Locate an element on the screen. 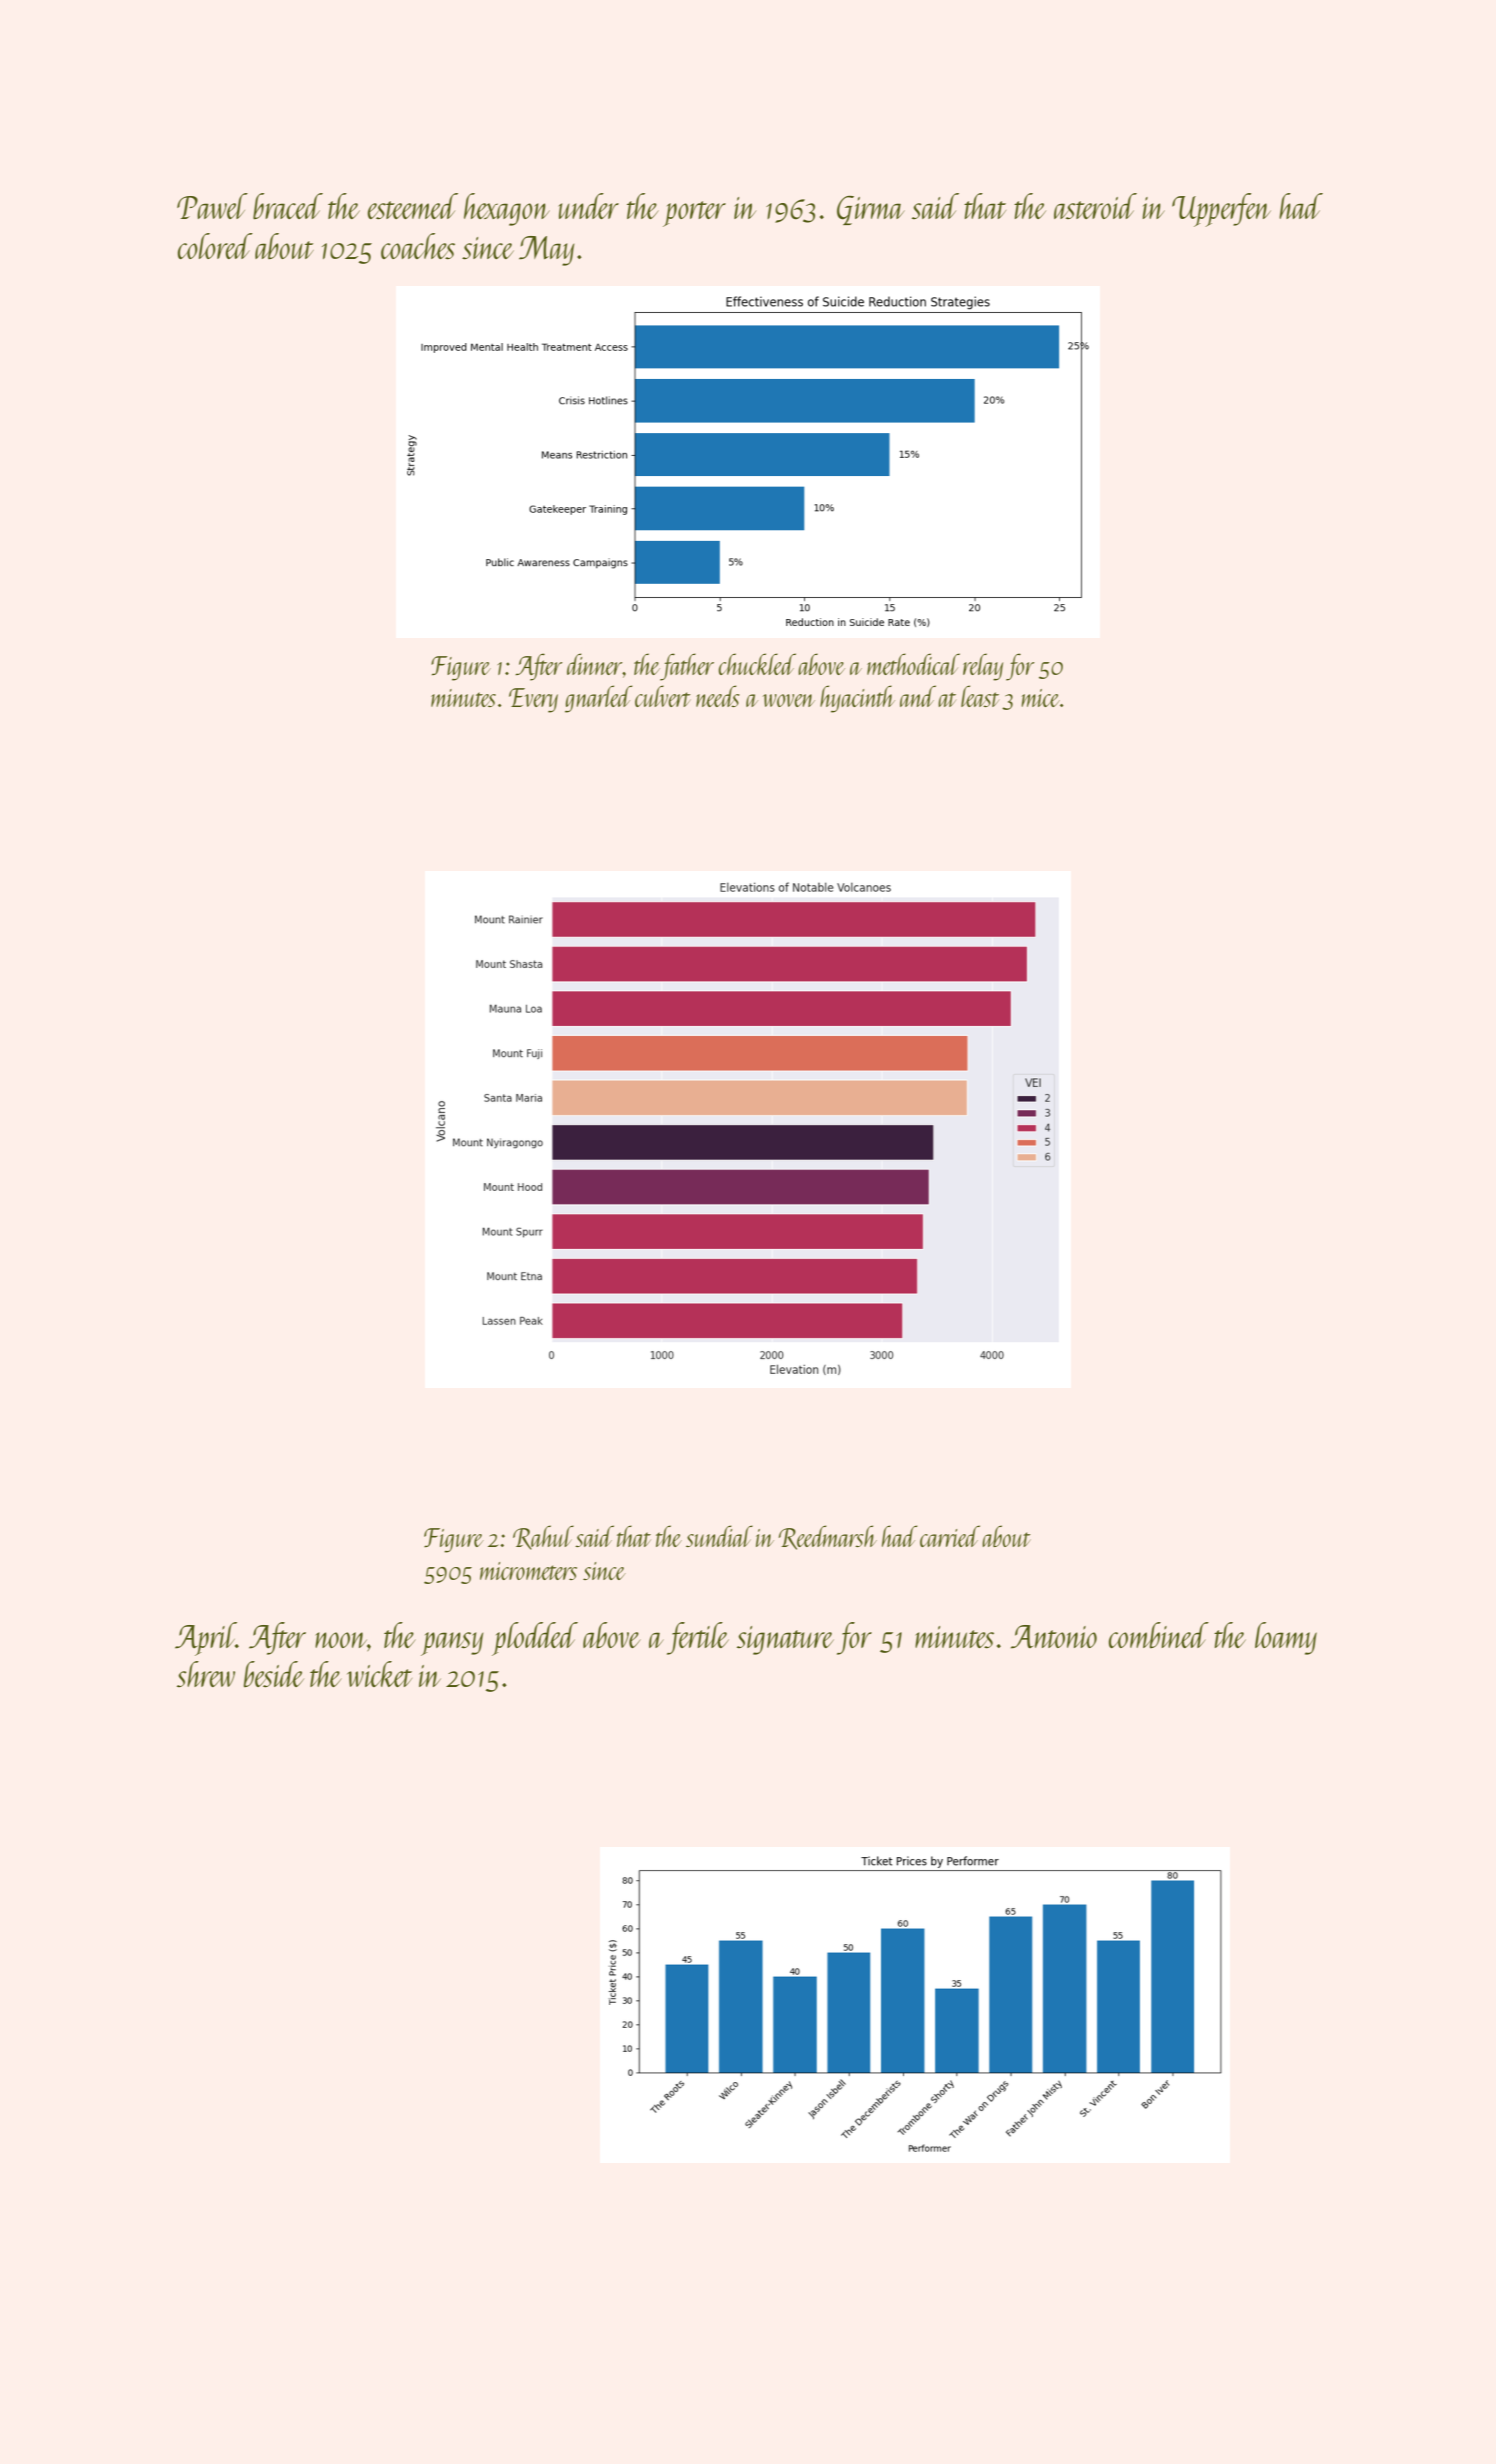  carried is located at coordinates (950, 1536).
